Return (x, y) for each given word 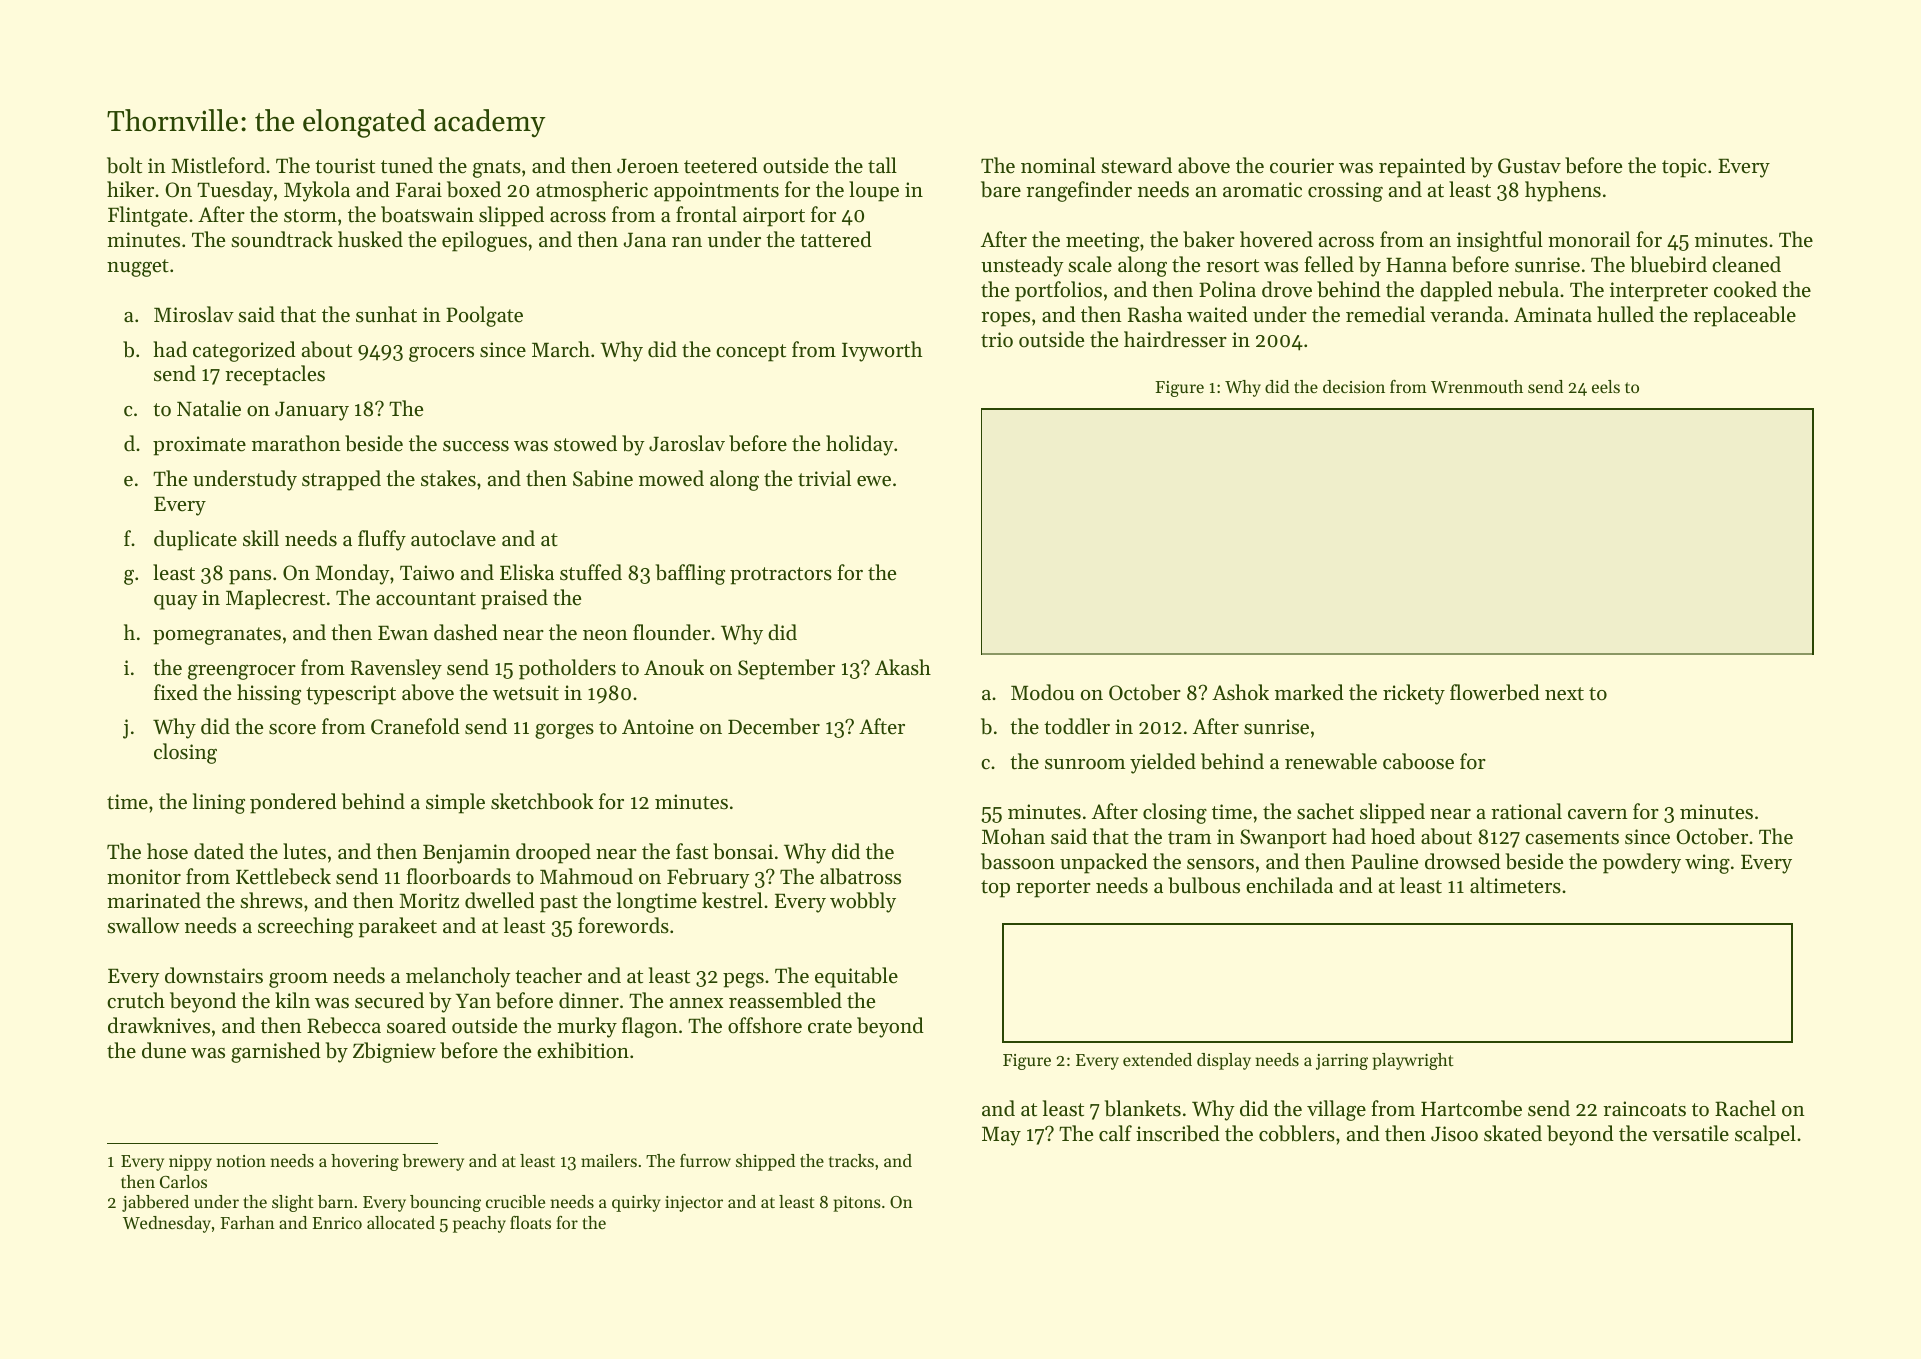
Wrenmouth (1477, 386)
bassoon (1018, 861)
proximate (199, 446)
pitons (857, 1204)
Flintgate (148, 216)
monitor (144, 877)
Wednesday (167, 1224)
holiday (860, 445)
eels (1606, 386)
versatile (1690, 1133)
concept (751, 353)
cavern (1598, 814)
